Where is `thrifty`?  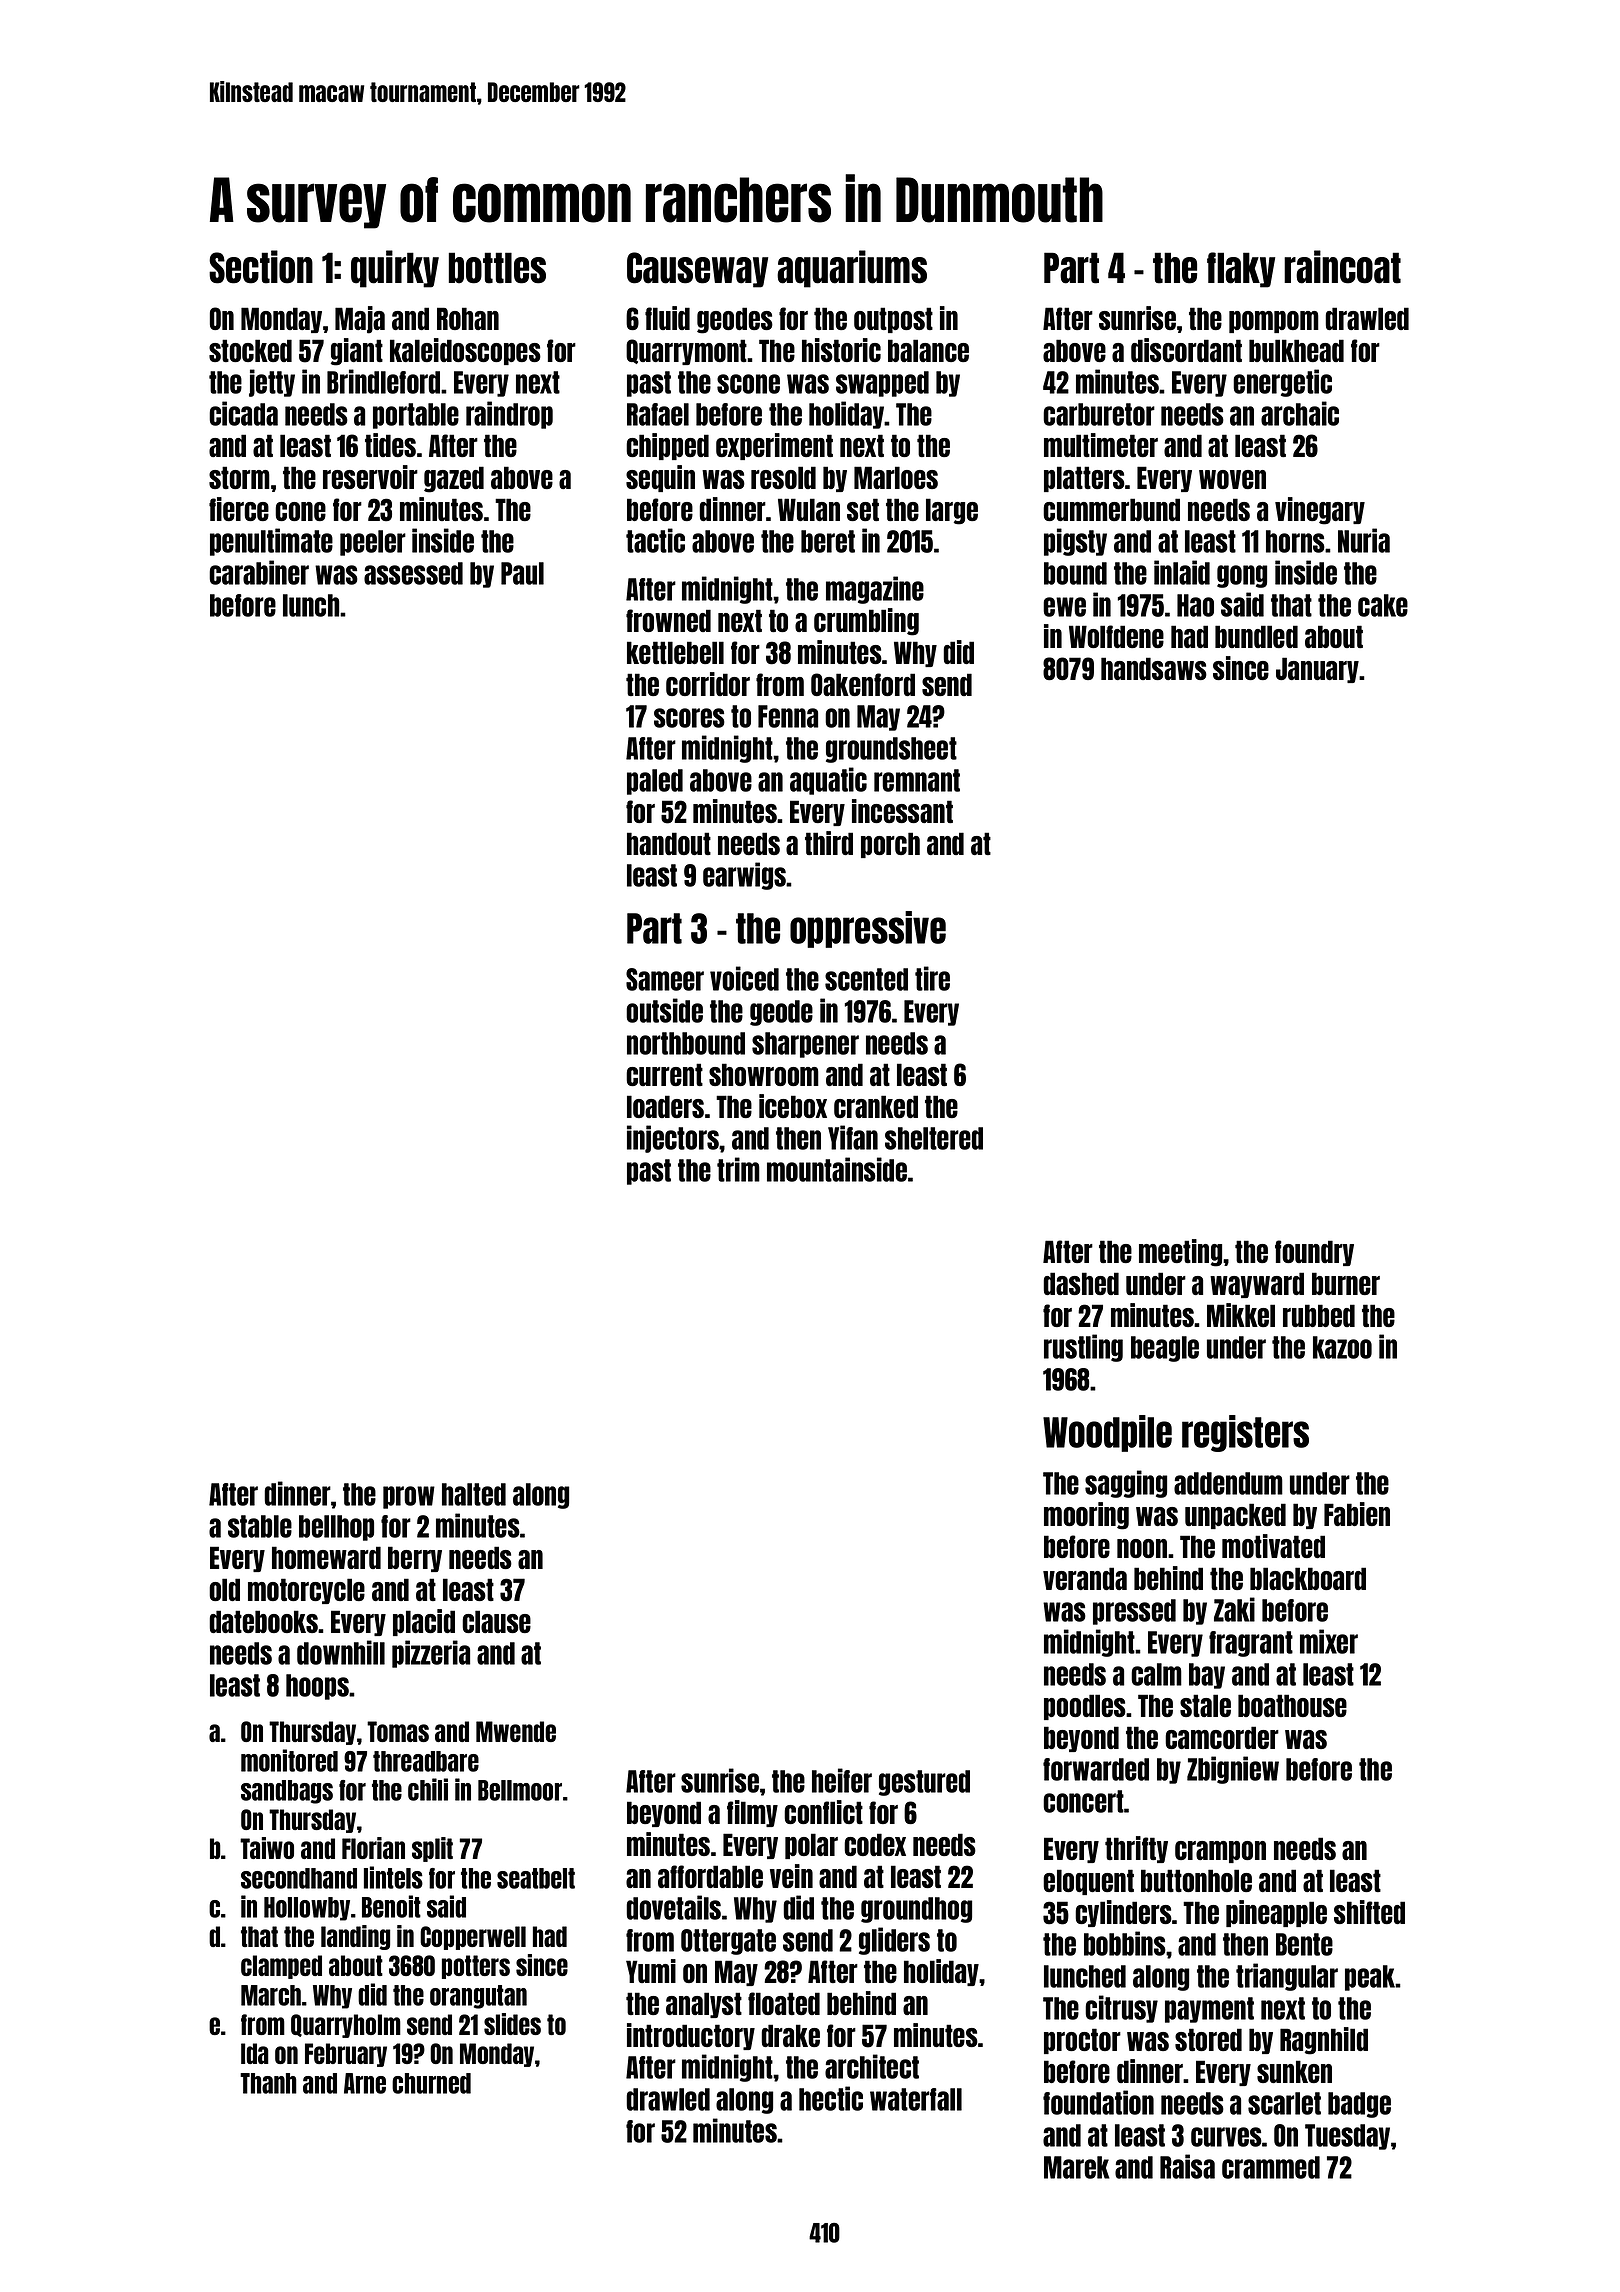 thrifty is located at coordinates (1136, 1849).
